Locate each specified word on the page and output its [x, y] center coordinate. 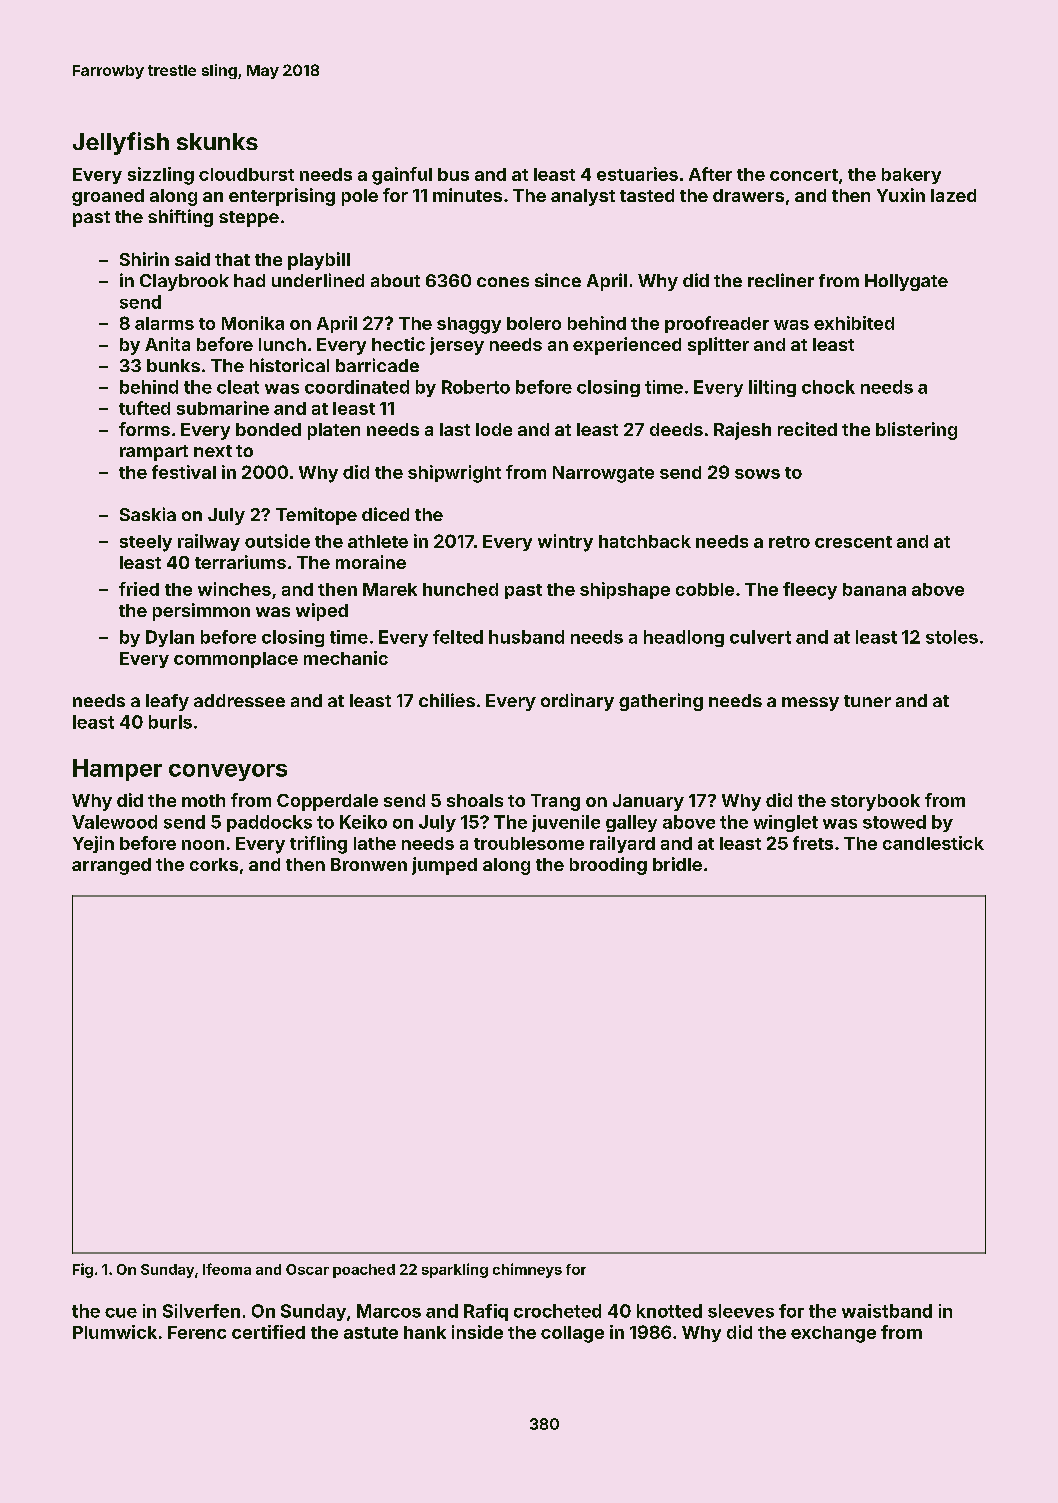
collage [572, 1334]
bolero [534, 323]
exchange [833, 1334]
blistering [916, 431]
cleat [238, 387]
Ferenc [197, 1332]
